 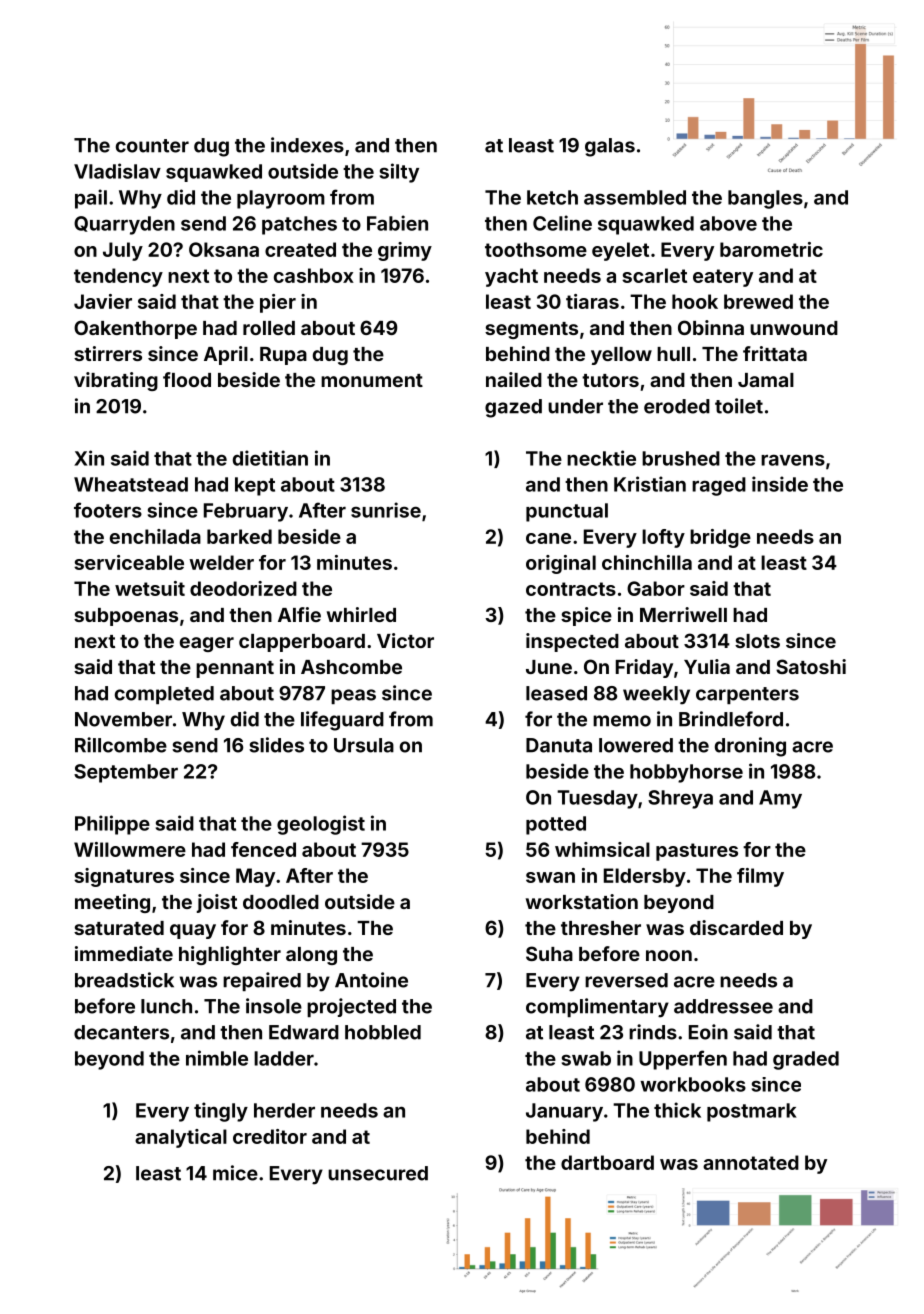 I want to click on flood, so click(x=187, y=379).
